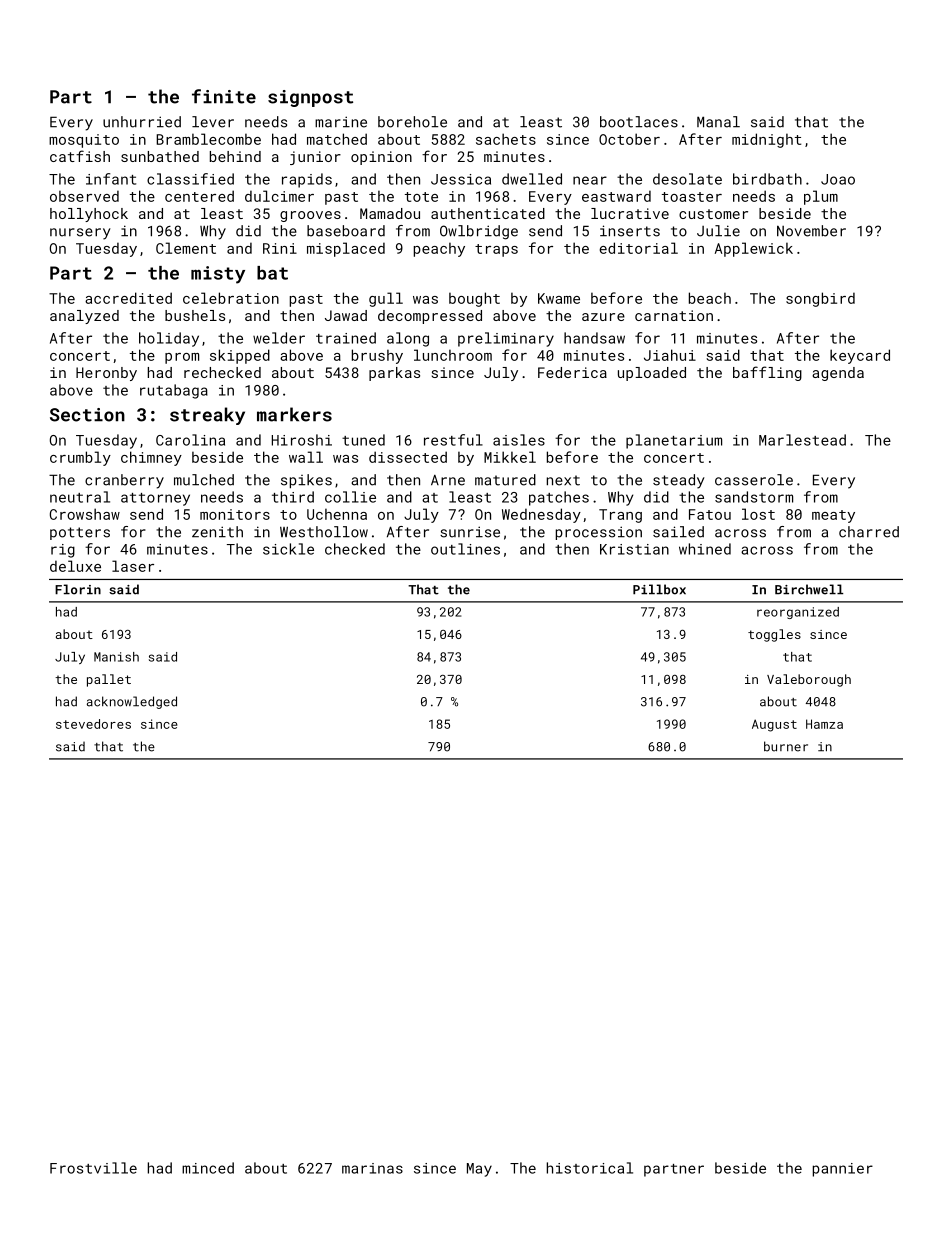  Describe the element at coordinates (106, 374) in the document. I see `Heronby` at that location.
